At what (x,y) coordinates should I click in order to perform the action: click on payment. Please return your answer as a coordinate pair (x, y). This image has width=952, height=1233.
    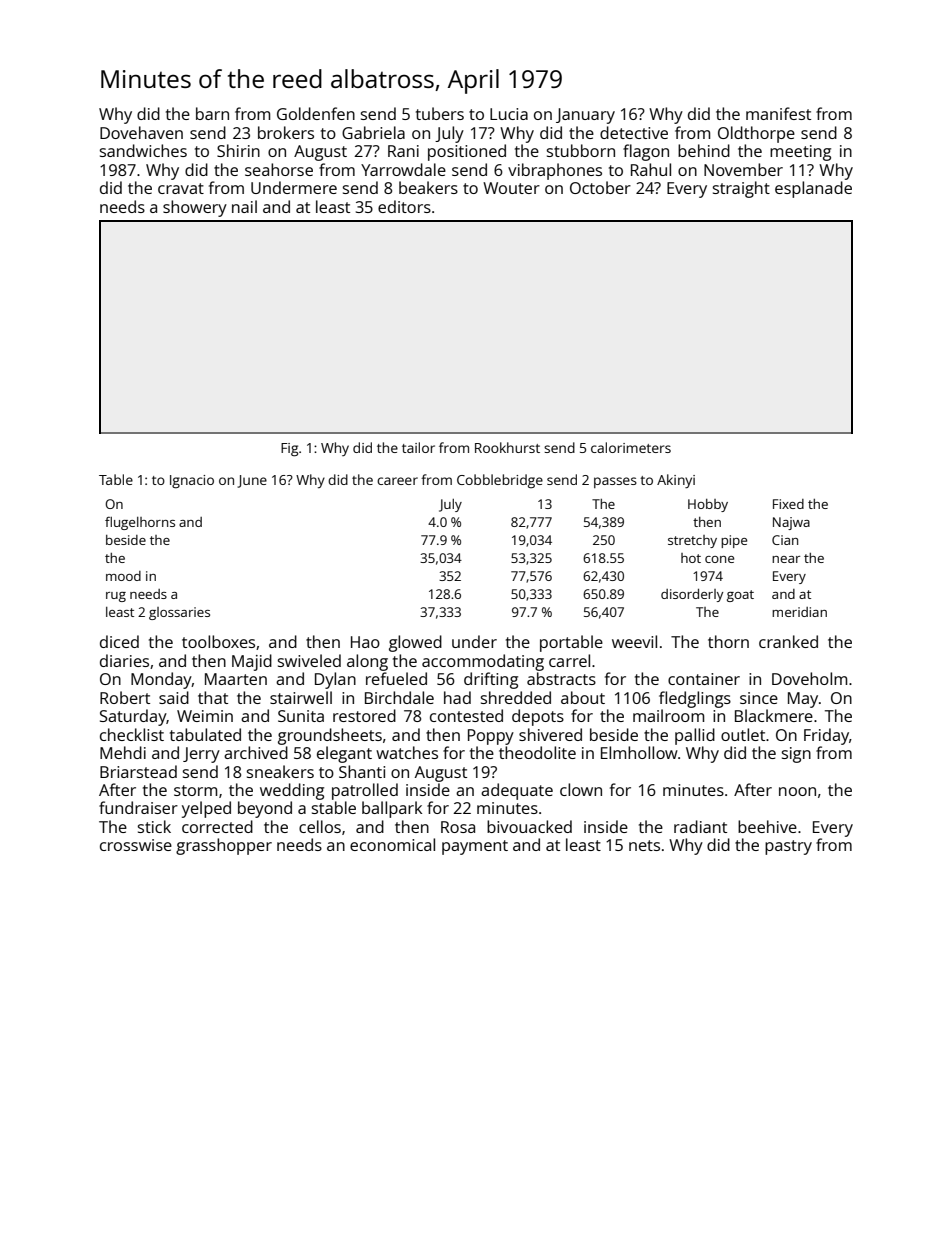
    Looking at the image, I should click on (475, 847).
